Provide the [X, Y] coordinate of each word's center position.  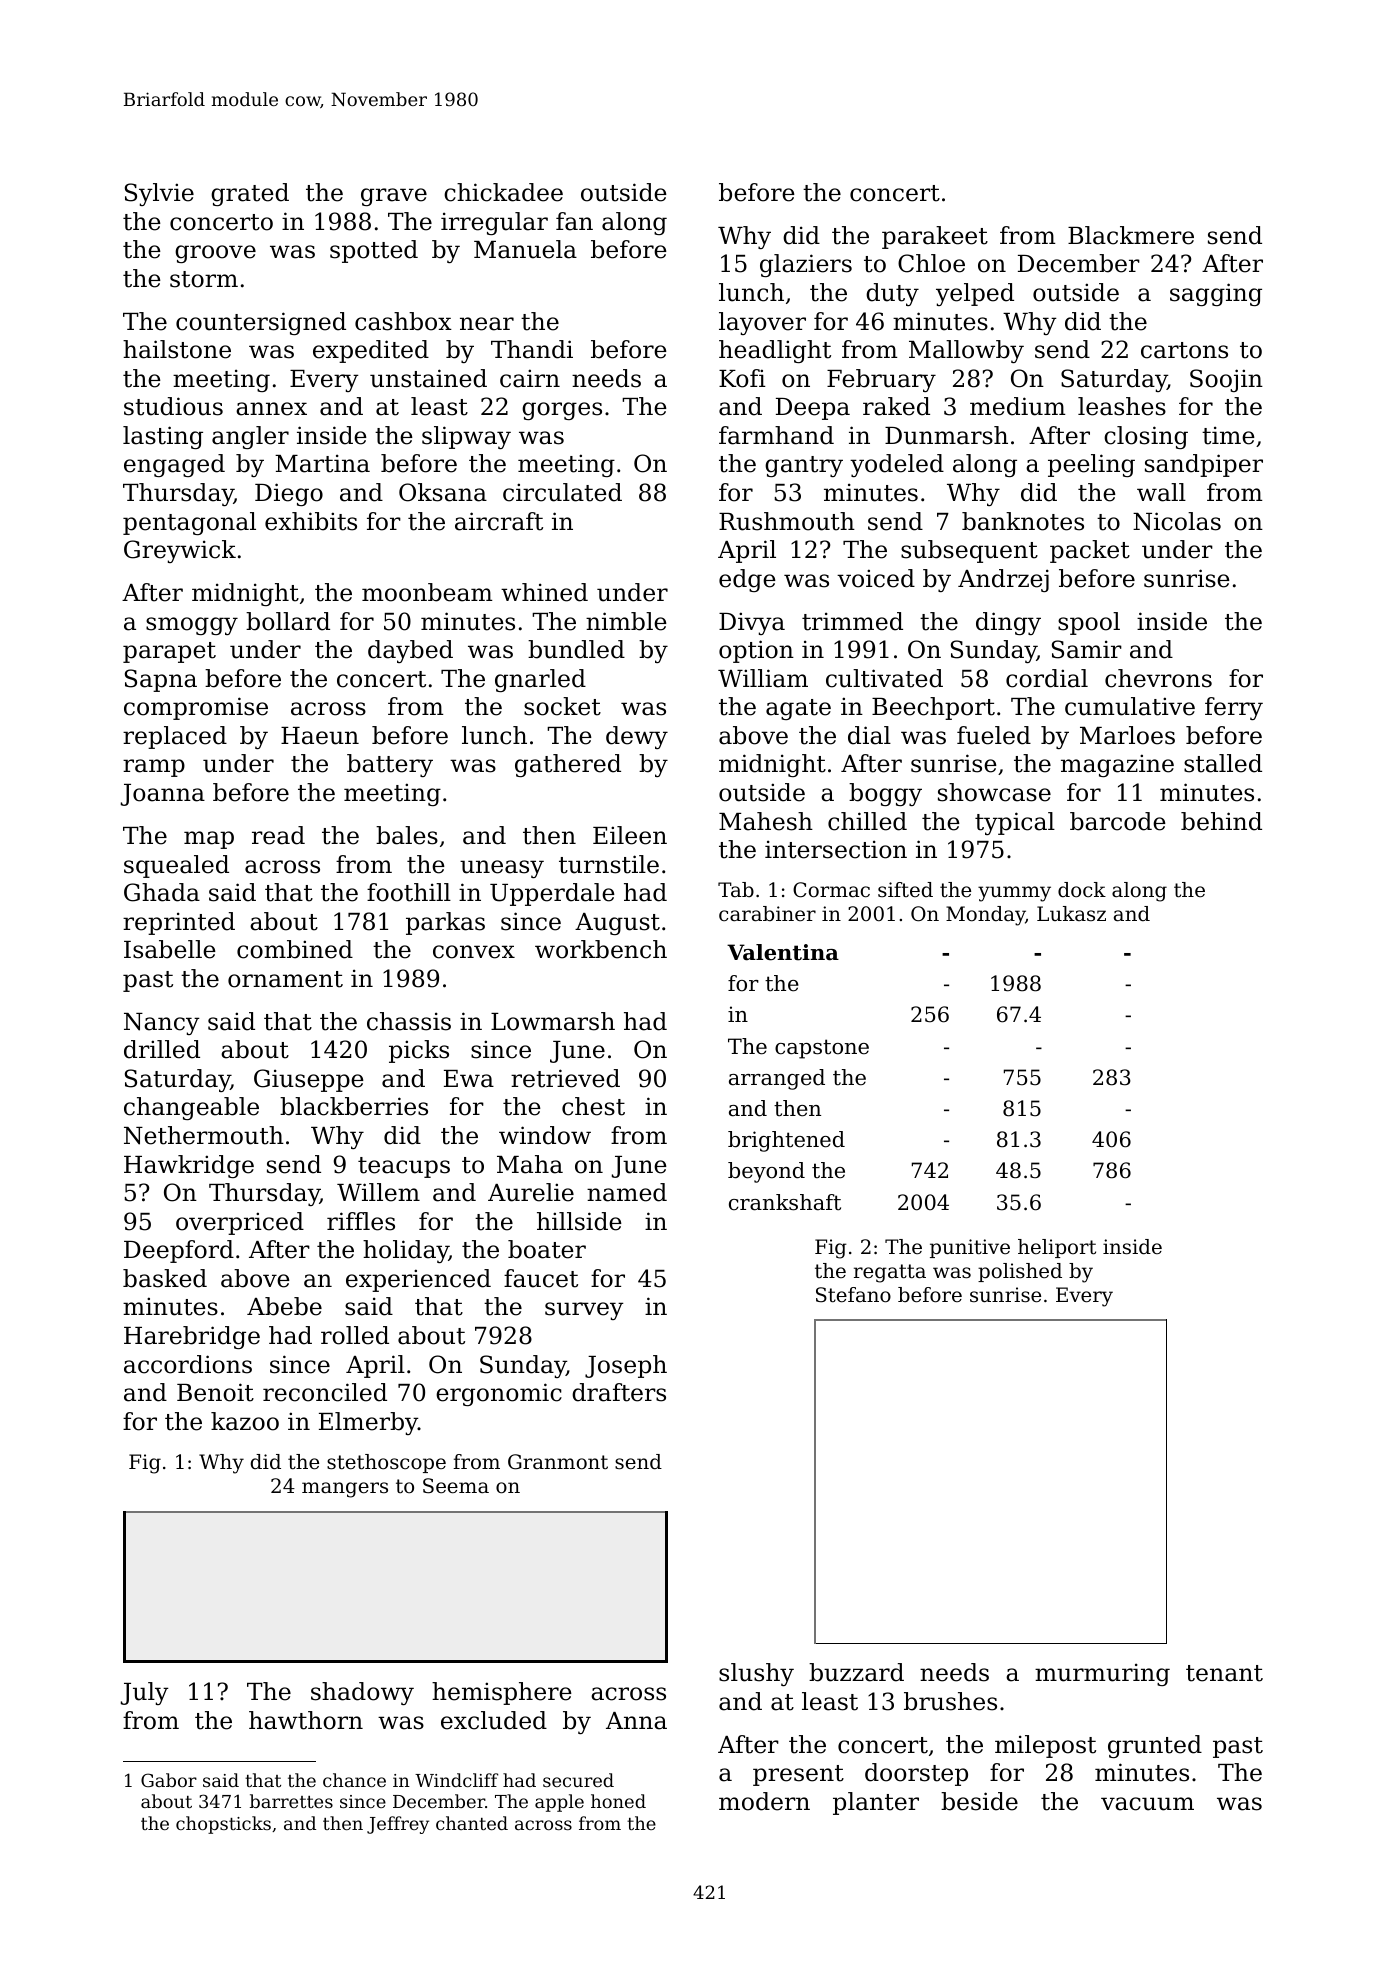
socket [562, 706]
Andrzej [1003, 580]
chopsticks [223, 1825]
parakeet [935, 237]
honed [618, 1801]
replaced [175, 737]
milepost [1045, 1746]
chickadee [503, 192]
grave [394, 197]
